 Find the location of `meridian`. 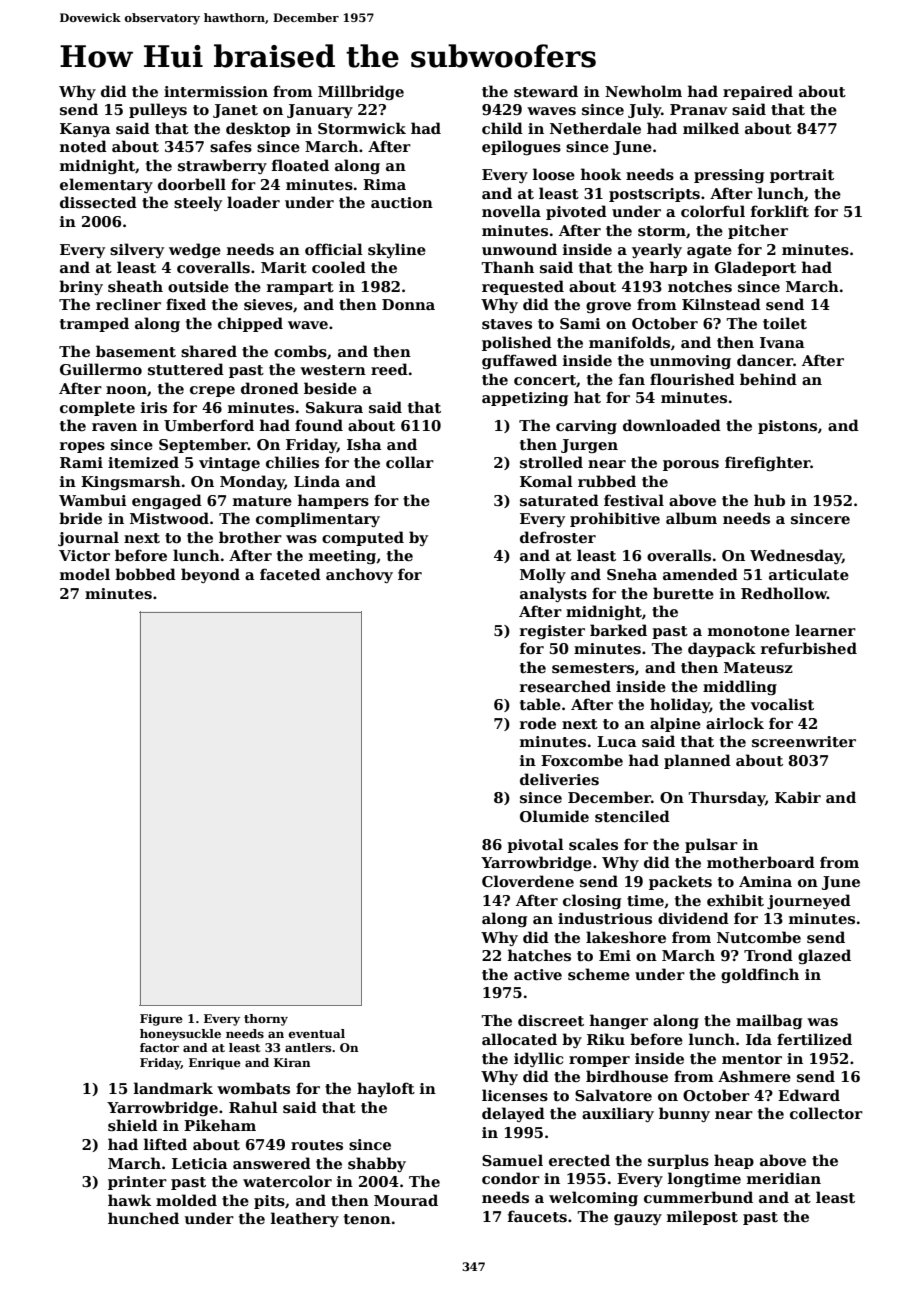

meridian is located at coordinates (784, 1178).
